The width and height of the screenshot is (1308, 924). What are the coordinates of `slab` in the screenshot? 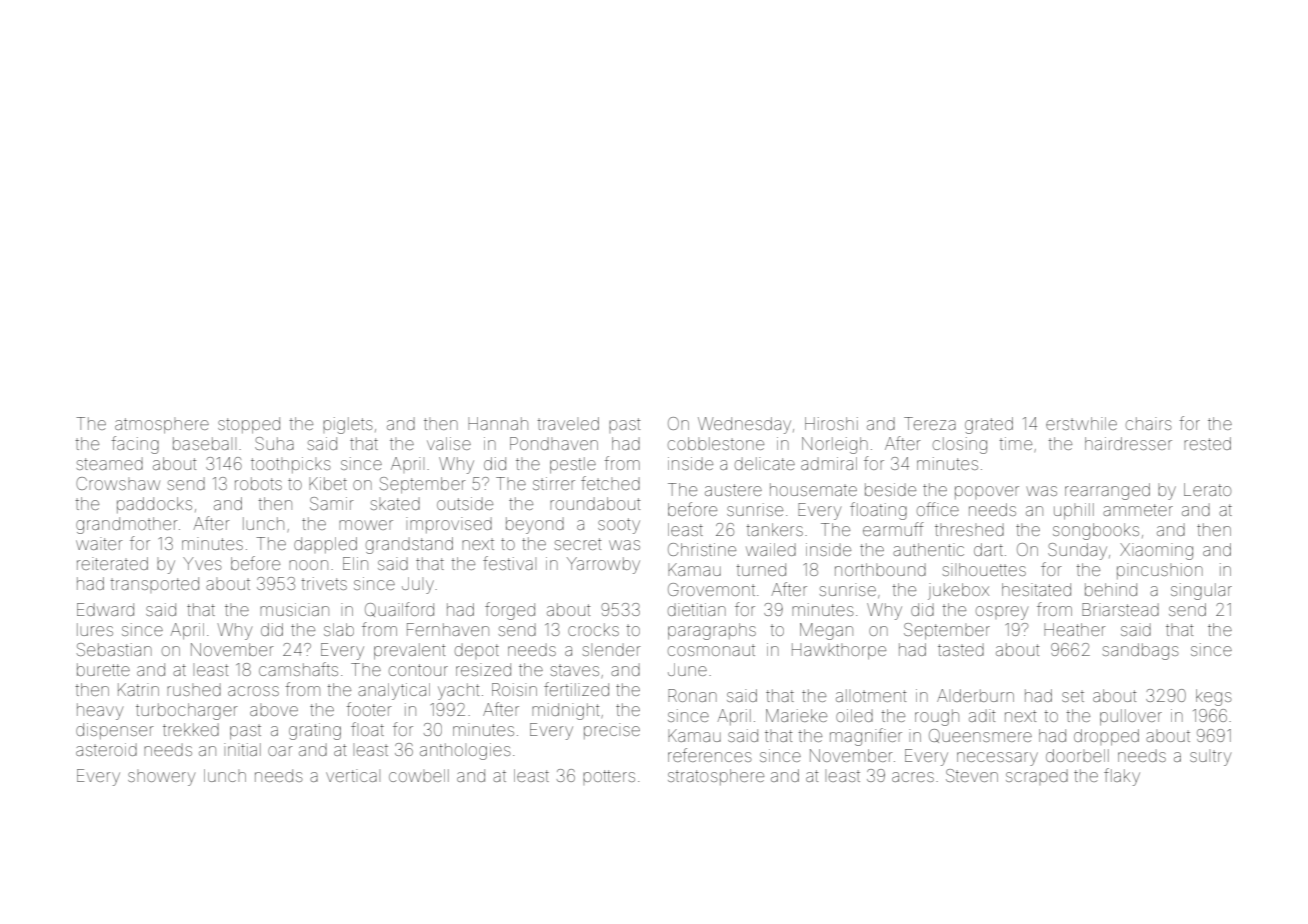 It's located at (339, 629).
